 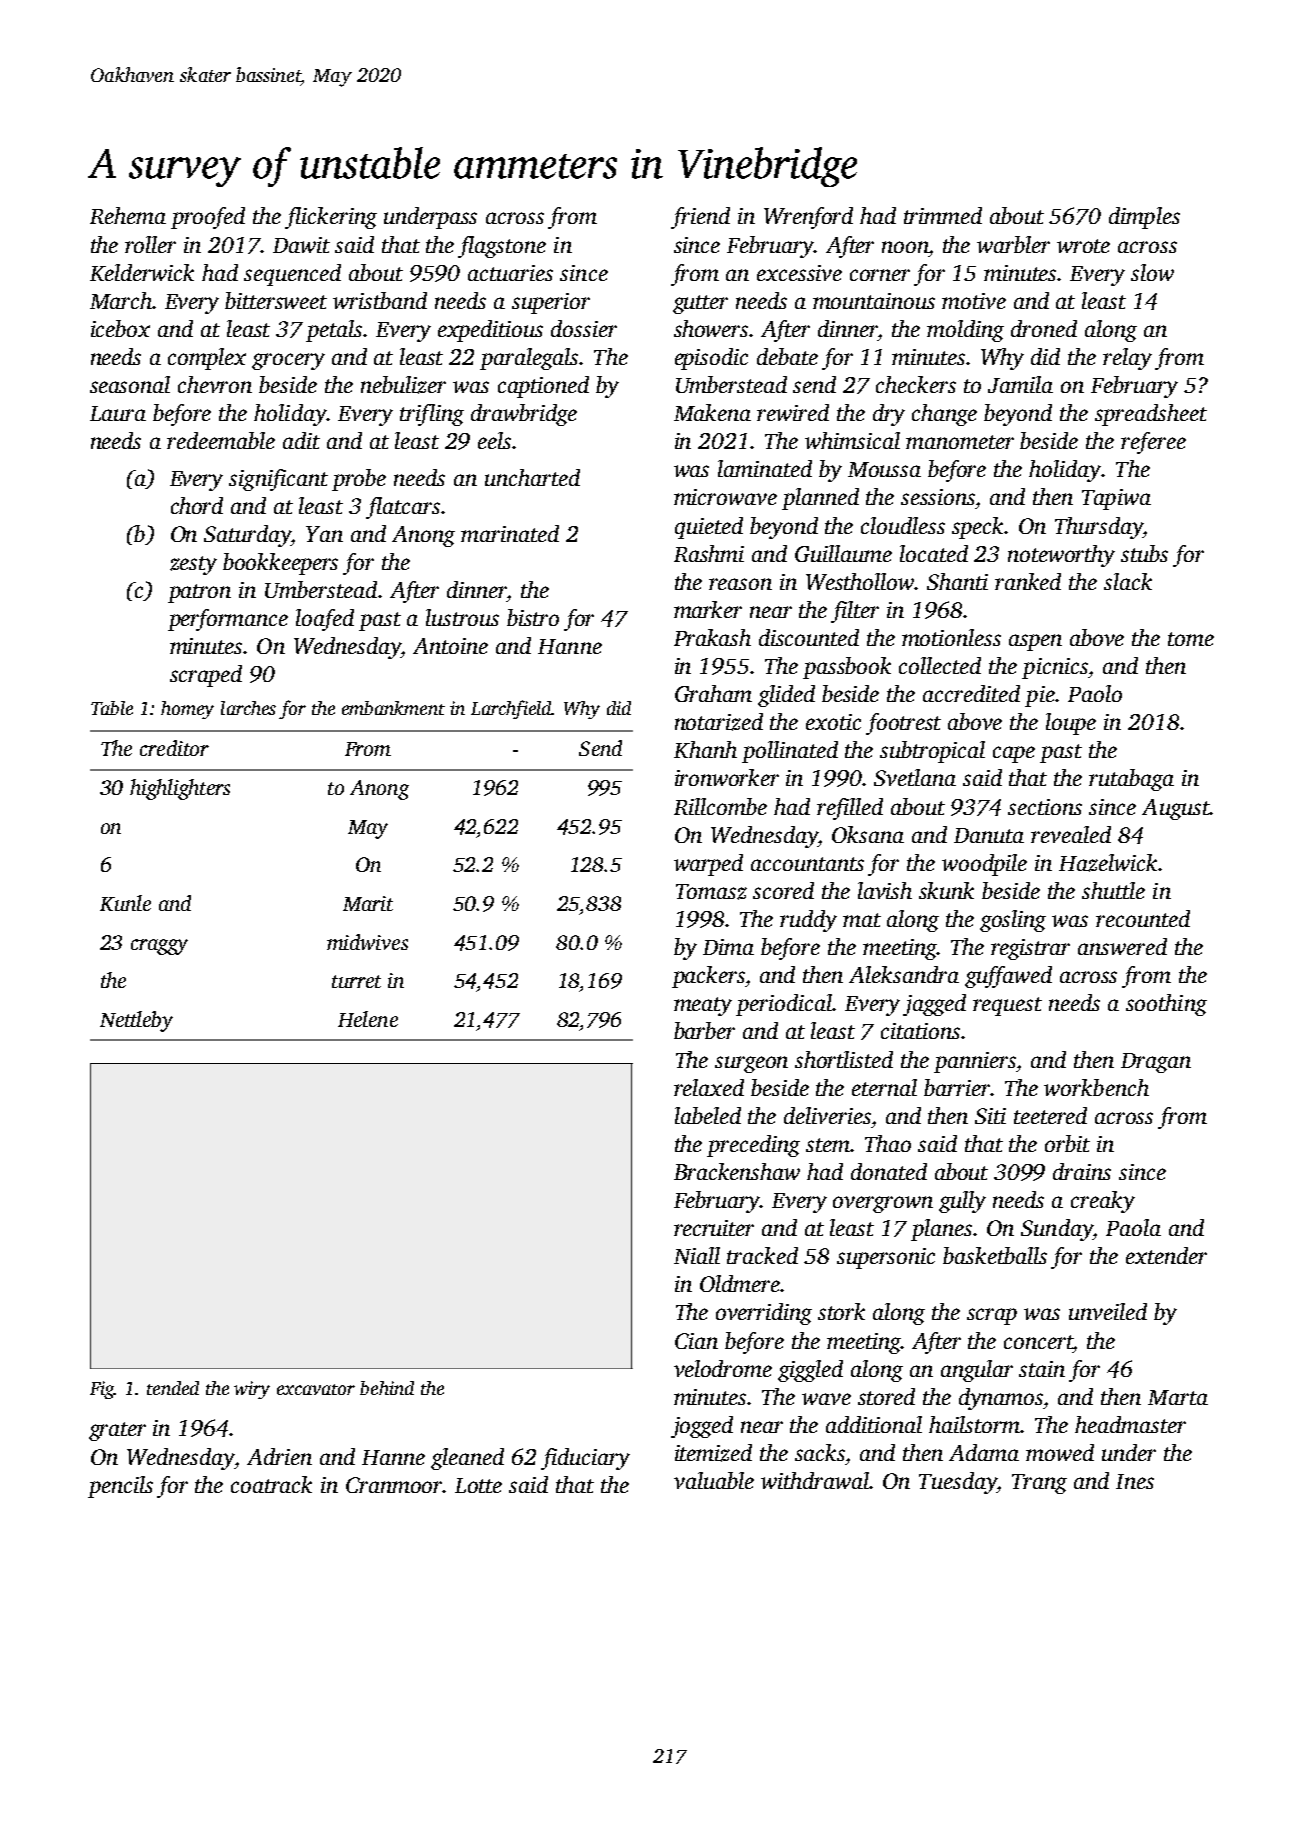 What do you see at coordinates (301, 245) in the screenshot?
I see `Dawit` at bounding box center [301, 245].
